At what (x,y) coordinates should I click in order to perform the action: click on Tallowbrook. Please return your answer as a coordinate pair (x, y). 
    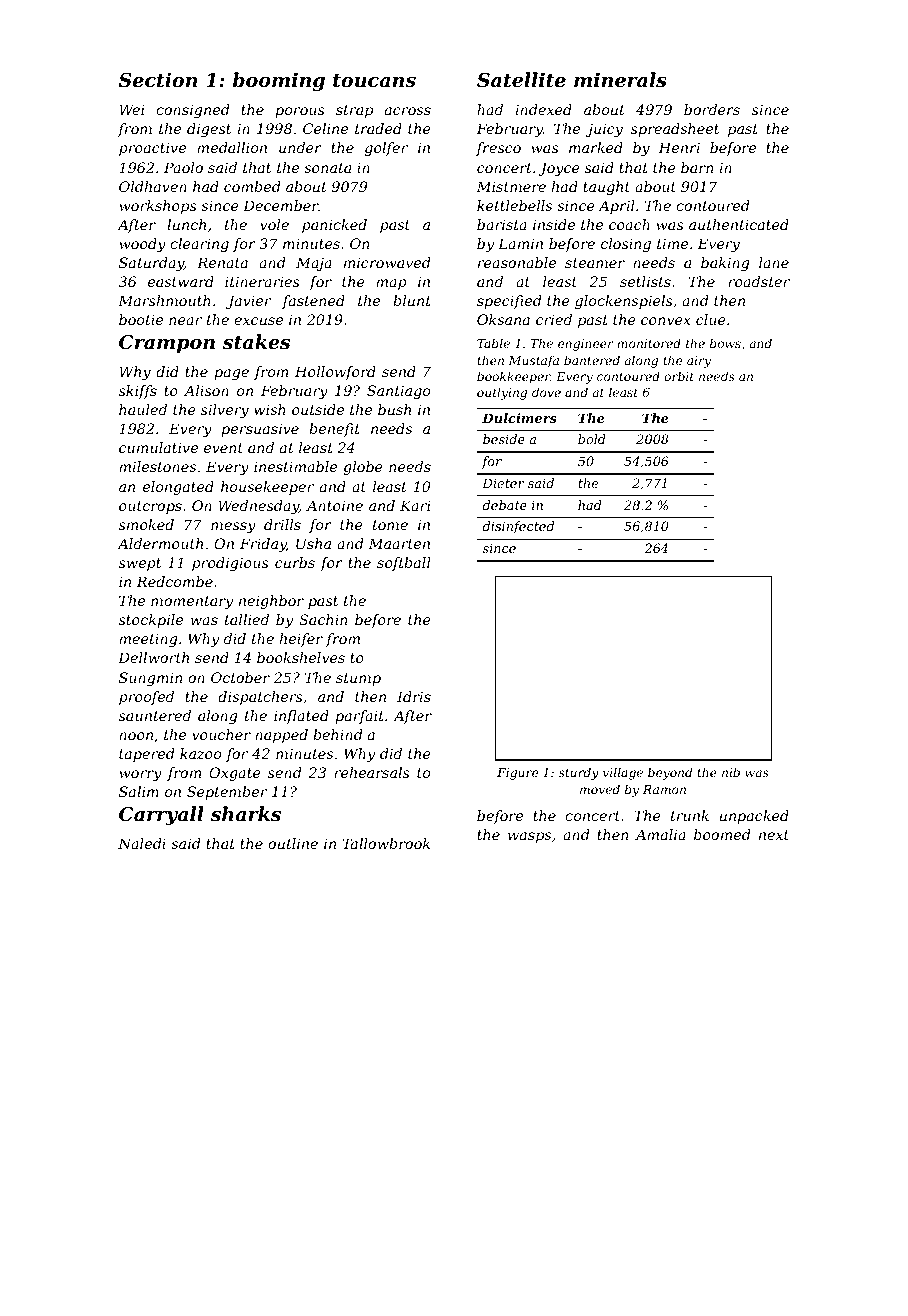
    Looking at the image, I should click on (386, 843).
